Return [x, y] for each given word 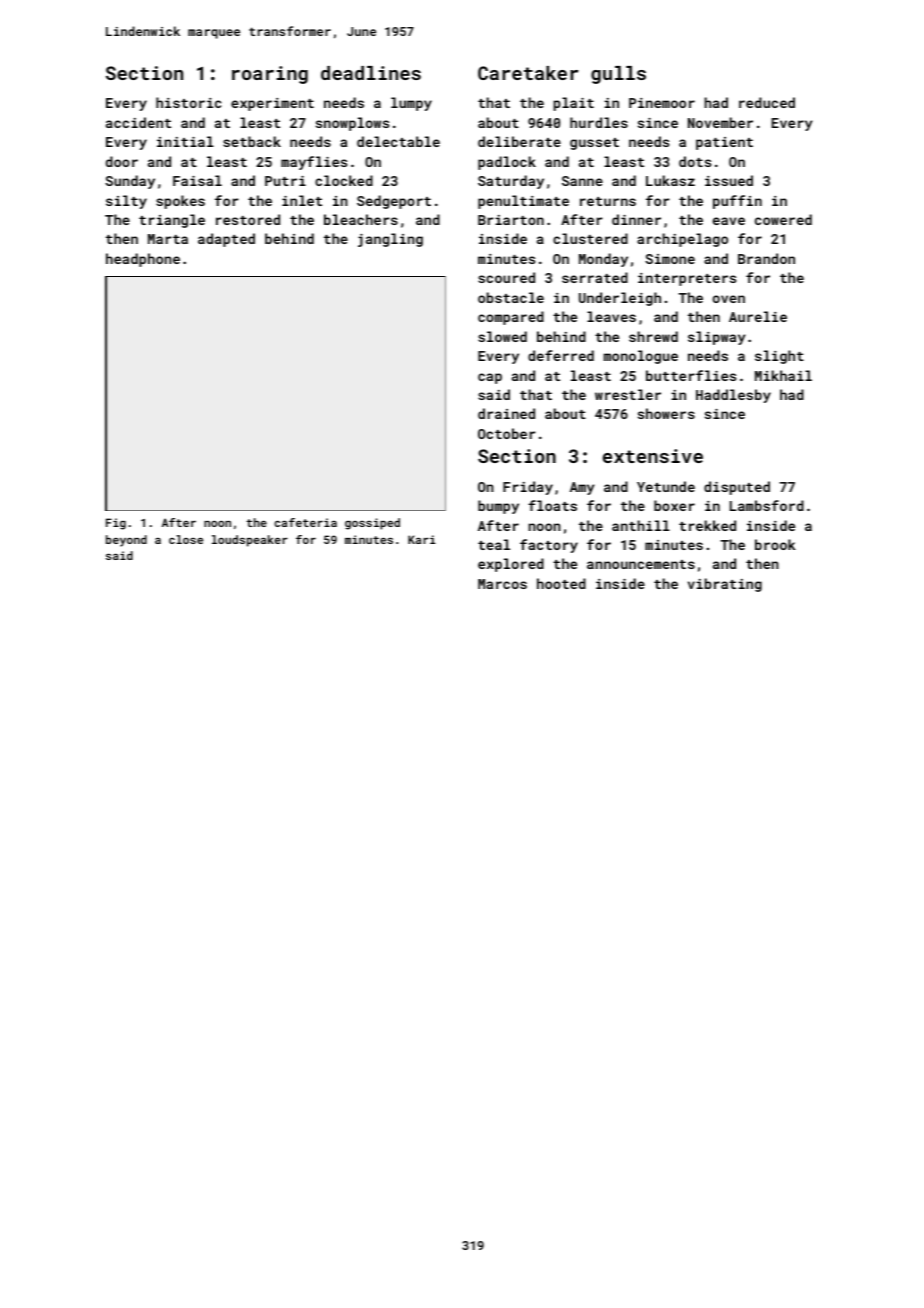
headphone [143, 260]
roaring [270, 75]
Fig [116, 524]
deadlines [371, 73]
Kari [422, 539]
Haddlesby [733, 396]
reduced [767, 102]
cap [490, 378]
